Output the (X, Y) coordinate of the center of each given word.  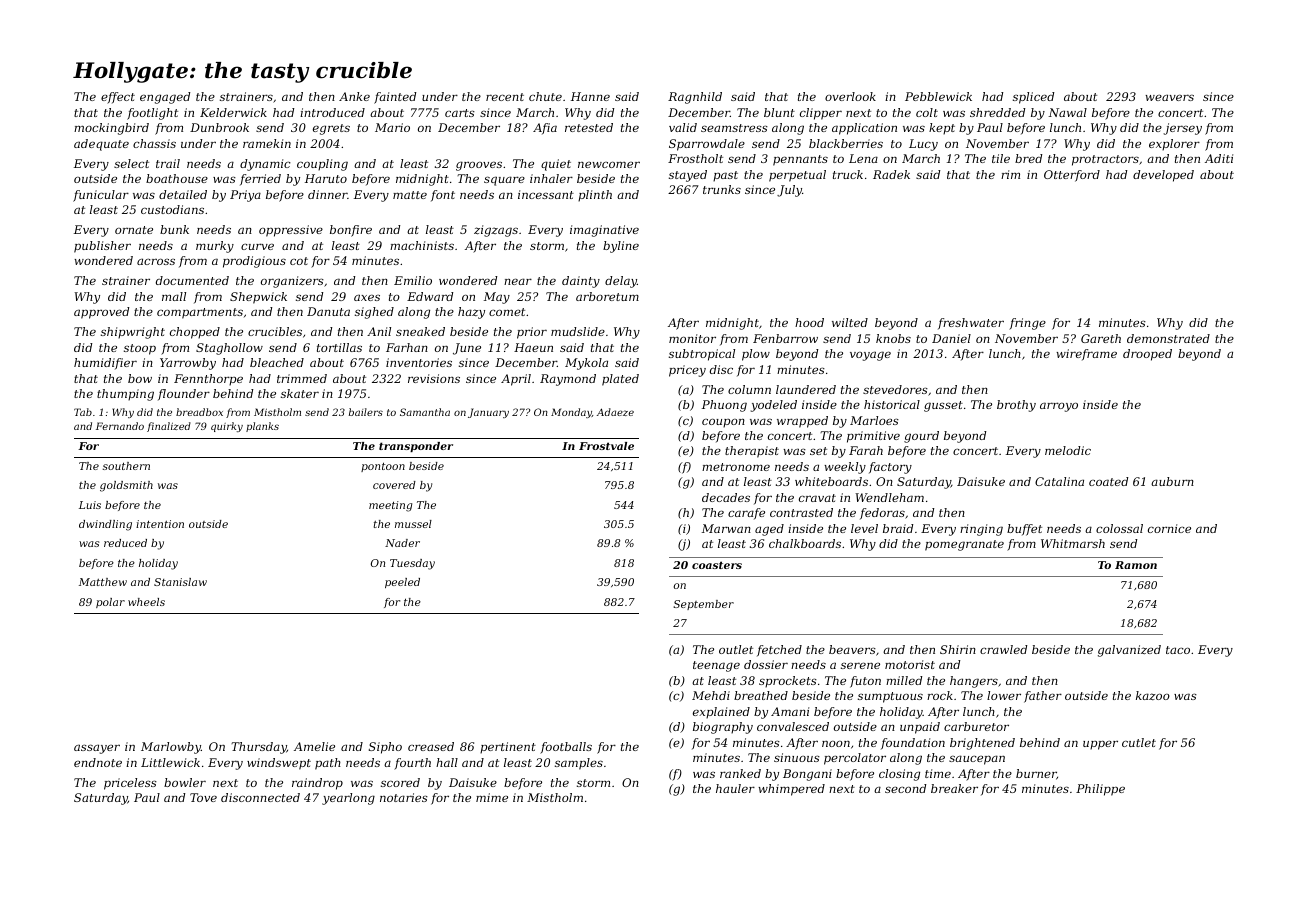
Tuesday (412, 564)
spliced (1033, 98)
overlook (850, 96)
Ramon (1136, 565)
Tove (203, 797)
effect (118, 98)
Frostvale (606, 446)
